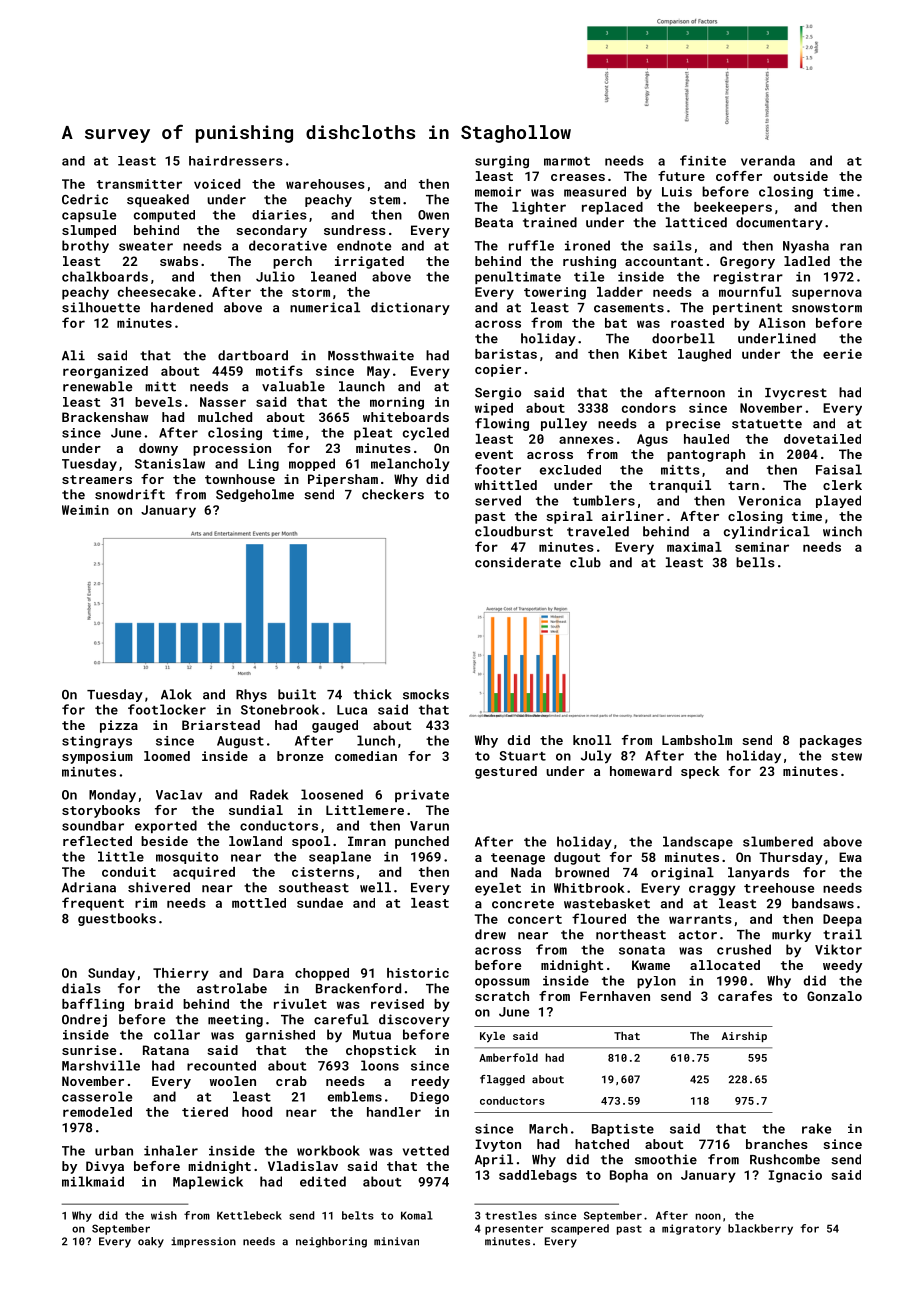 This document has height=1308, width=924. What do you see at coordinates (514, 1230) in the document?
I see `presenter` at bounding box center [514, 1230].
